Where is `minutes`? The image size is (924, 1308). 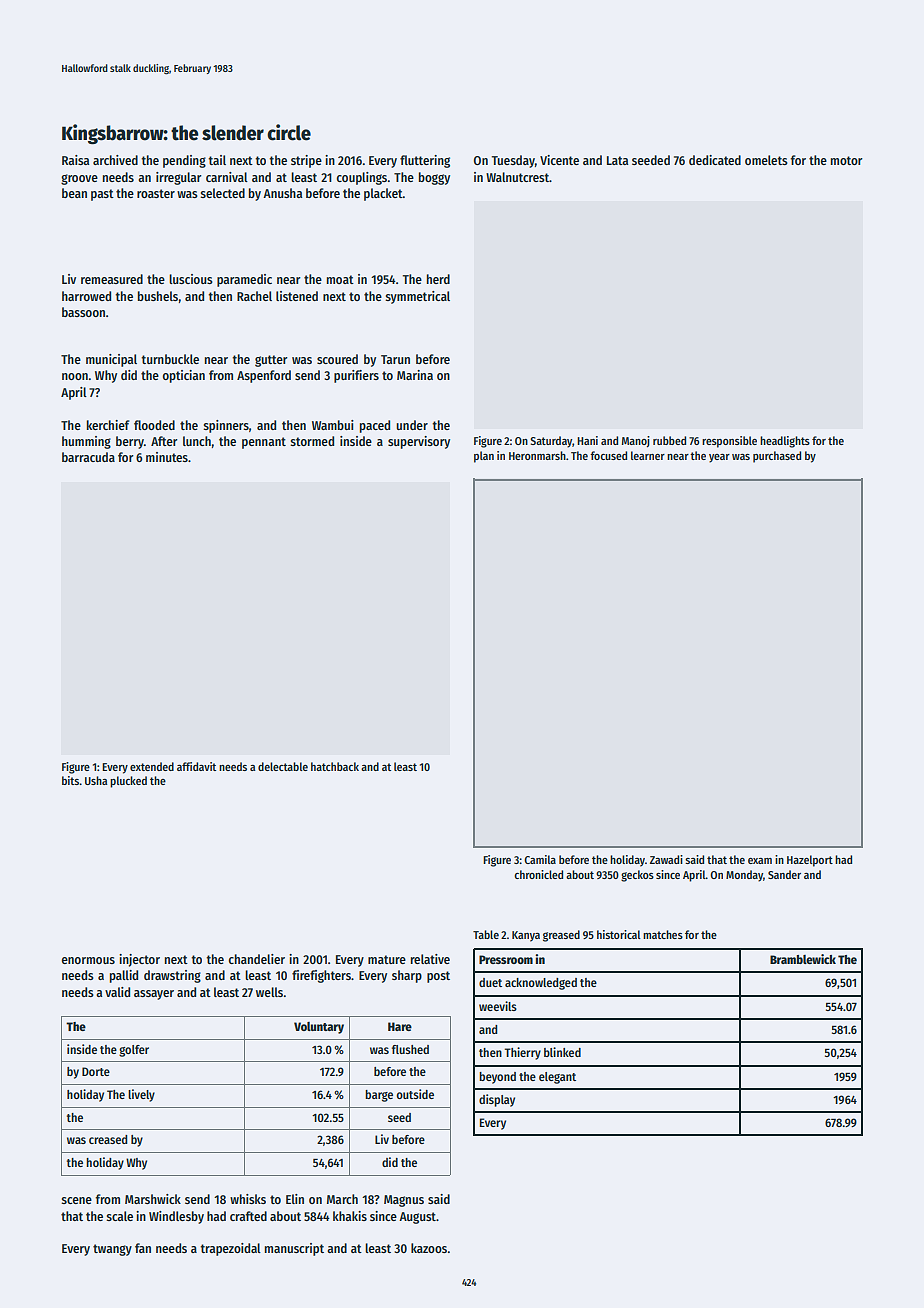 minutes is located at coordinates (167, 457).
